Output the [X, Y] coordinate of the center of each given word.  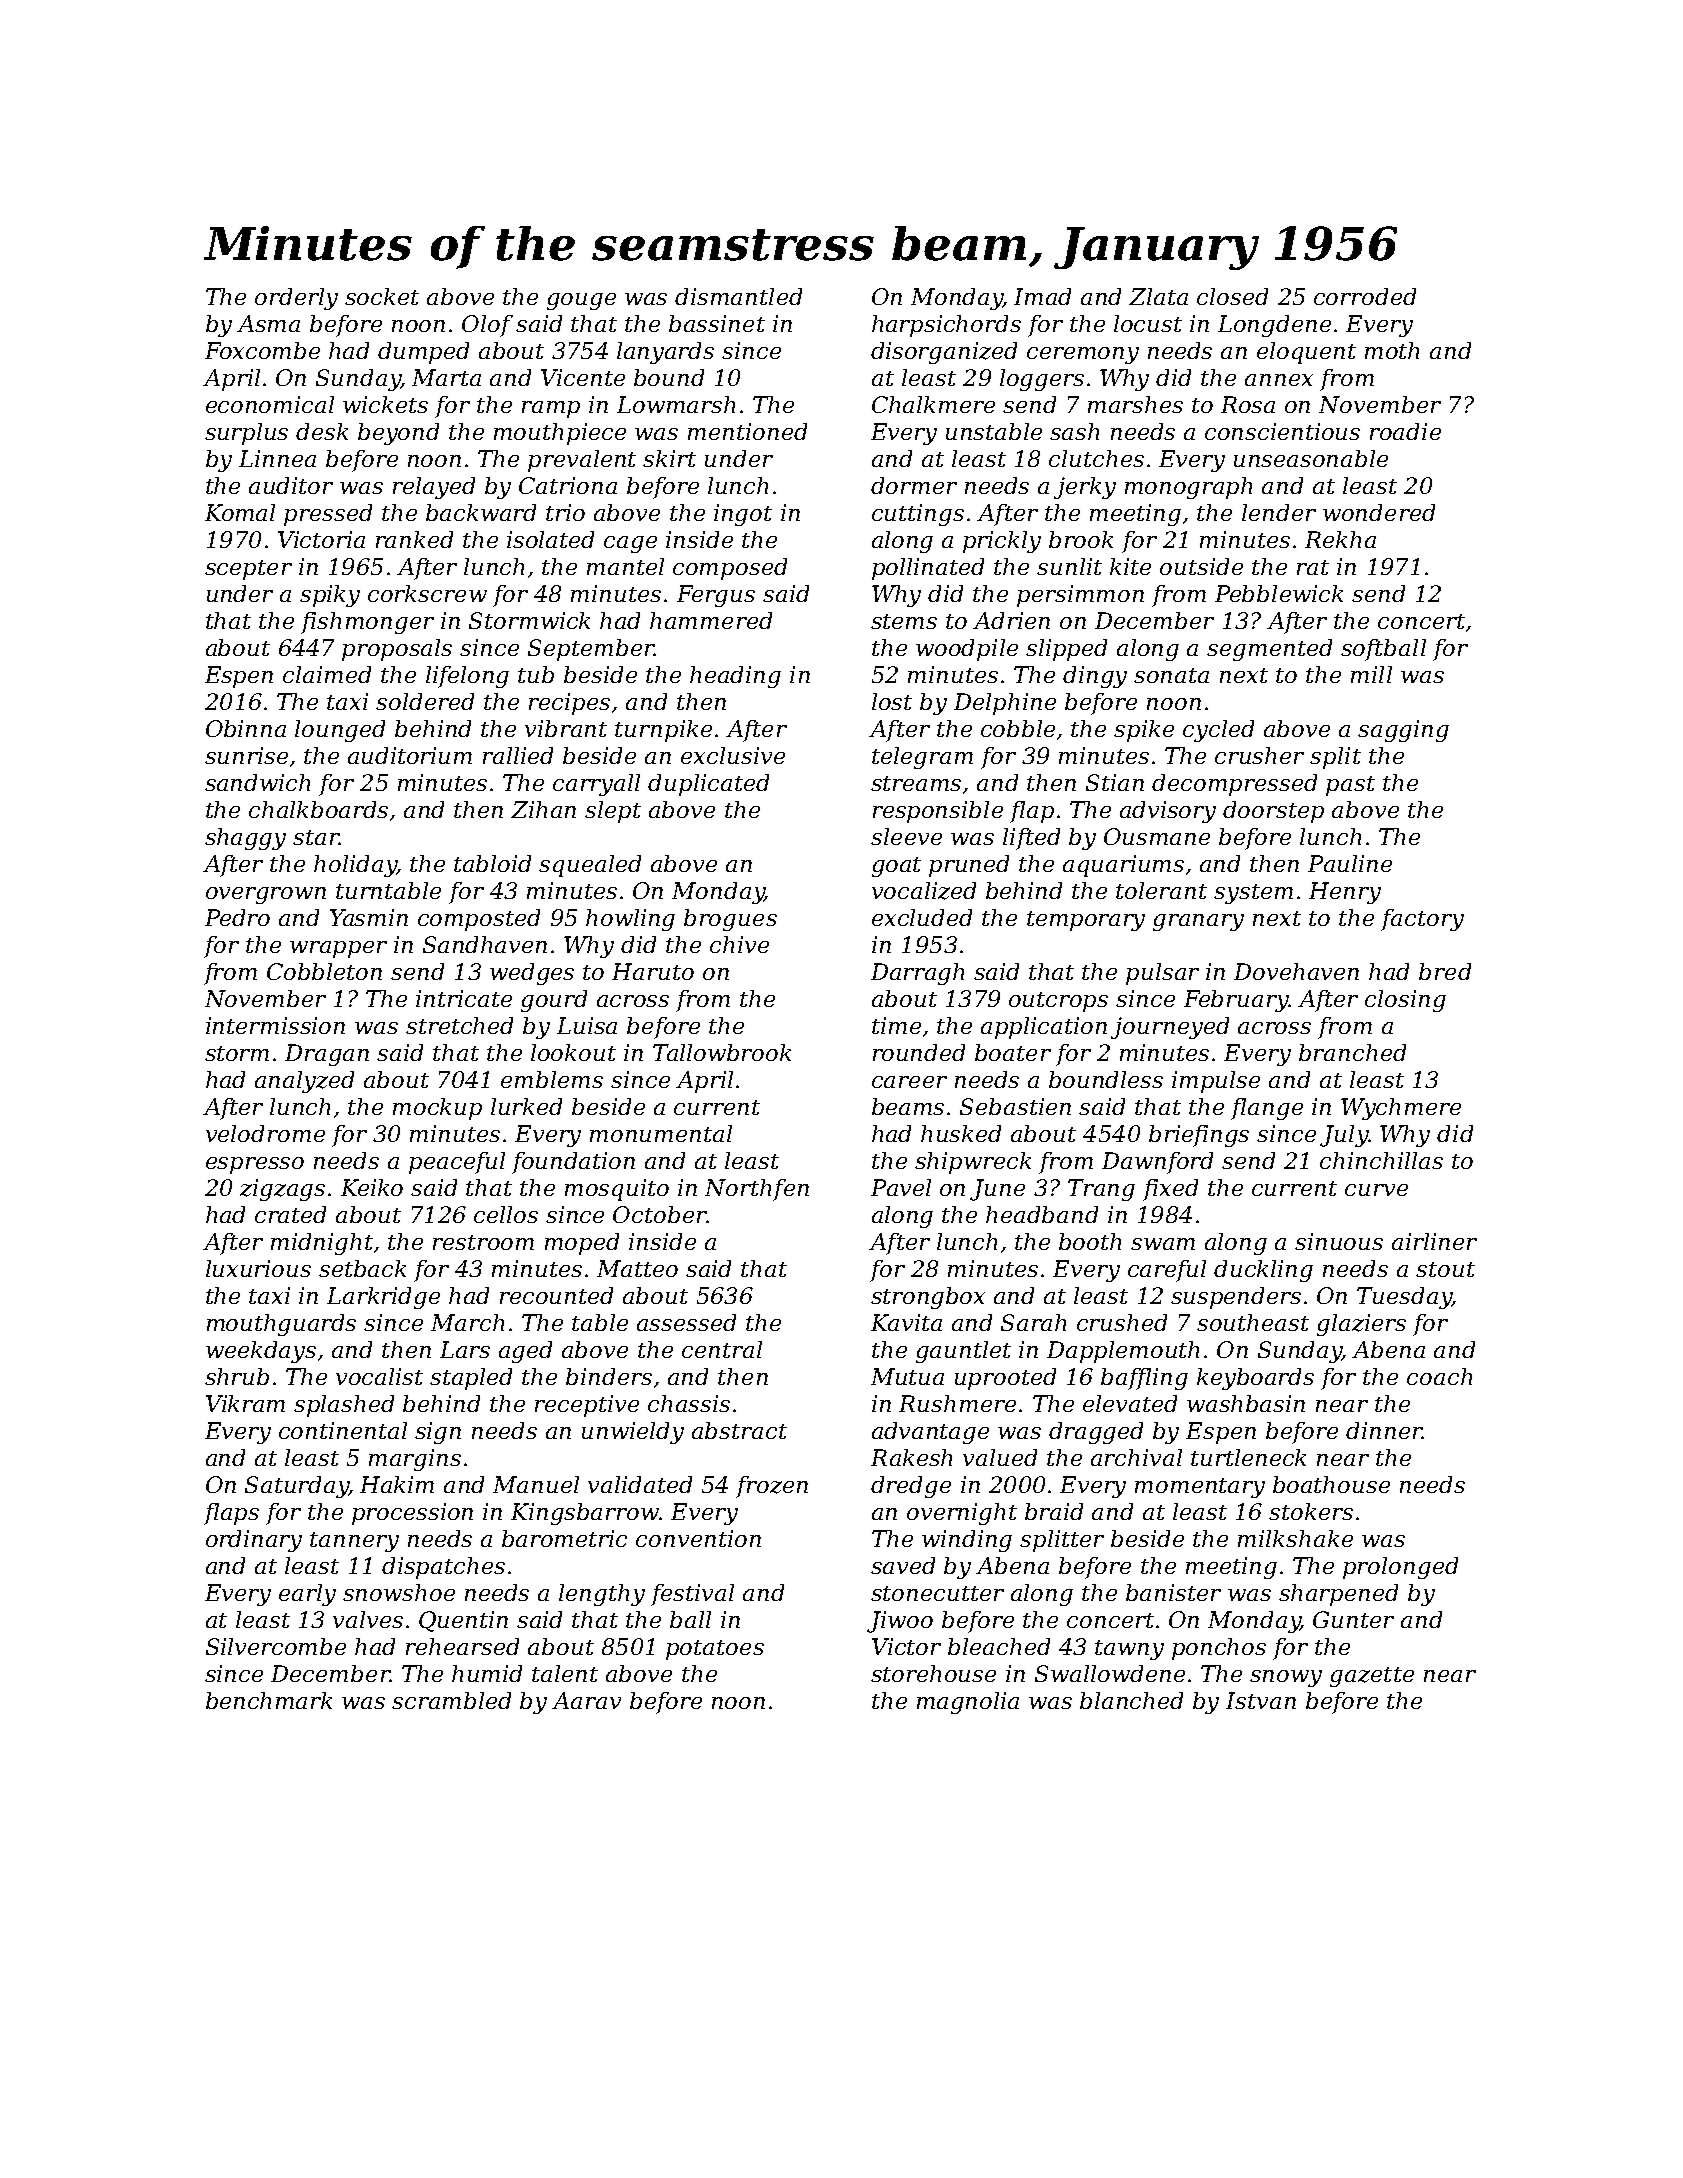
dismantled [738, 296]
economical [270, 404]
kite [1130, 566]
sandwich [257, 782]
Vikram [245, 1403]
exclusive [733, 755]
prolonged [1400, 1568]
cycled [1218, 731]
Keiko [372, 1187]
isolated [550, 539]
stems [904, 621]
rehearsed [462, 1646]
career [909, 1082]
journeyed [1170, 1028]
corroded [1365, 296]
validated [640, 1484]
